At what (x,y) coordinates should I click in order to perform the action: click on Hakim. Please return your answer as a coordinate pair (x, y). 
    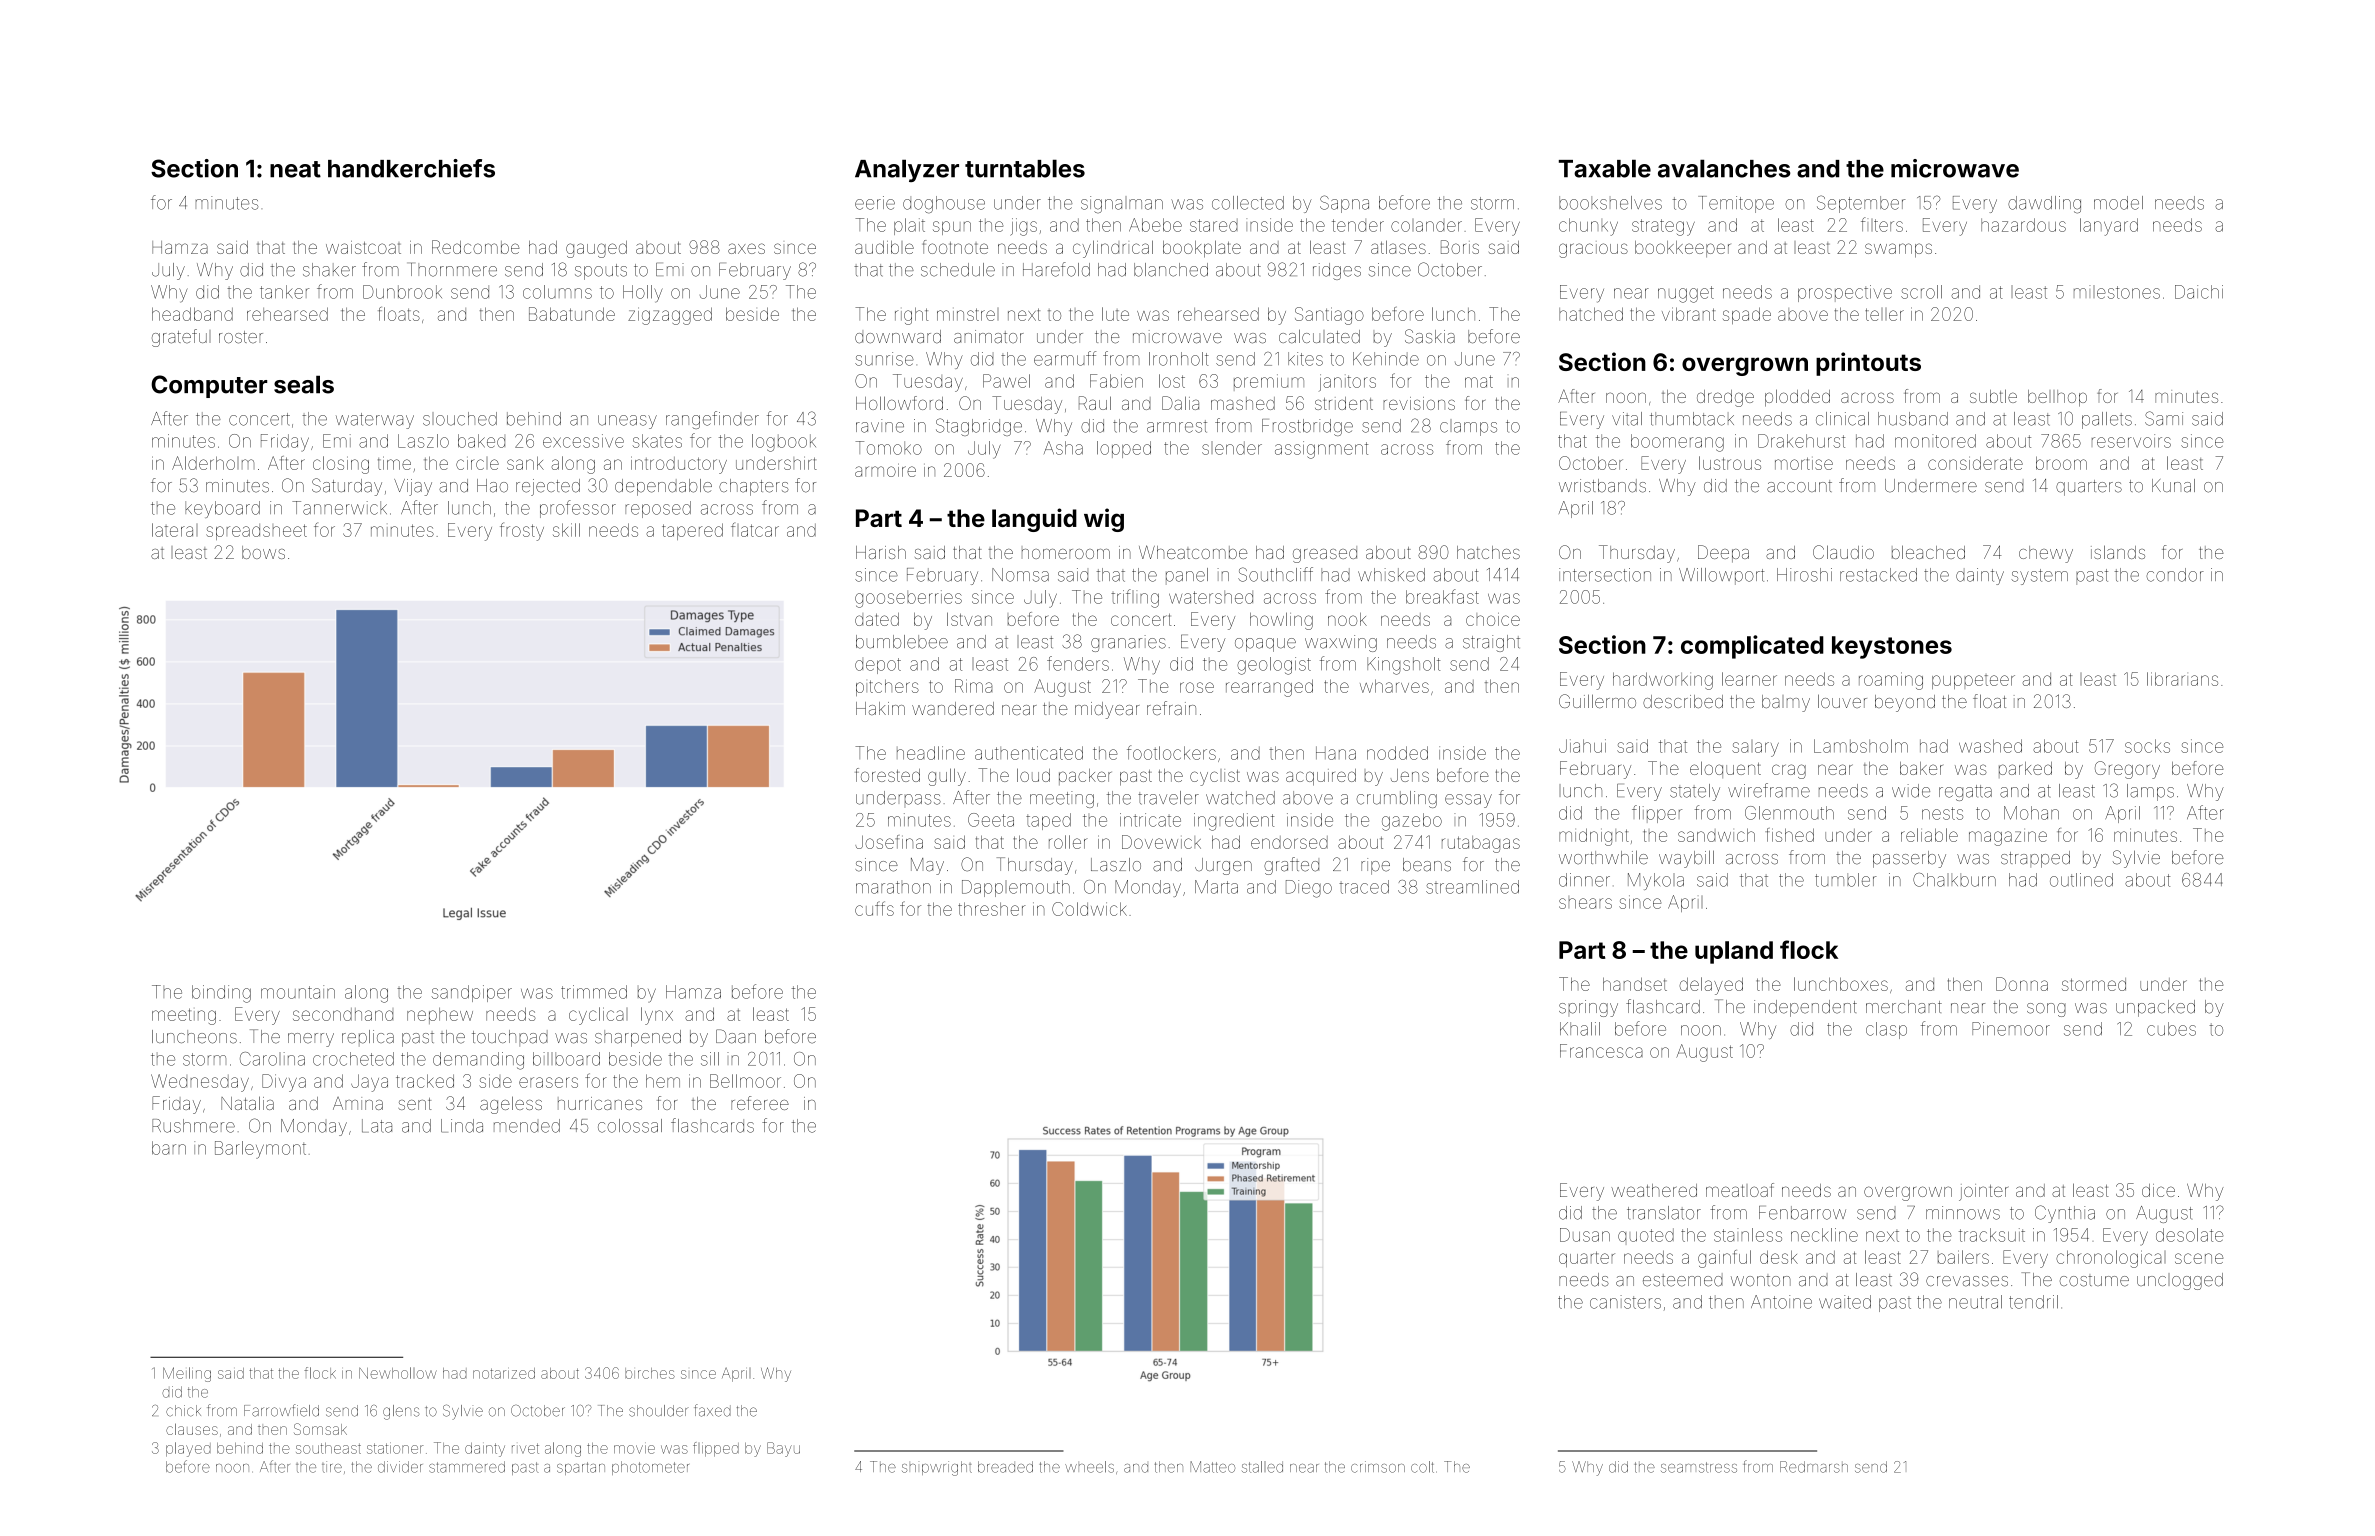
    Looking at the image, I should click on (880, 708).
